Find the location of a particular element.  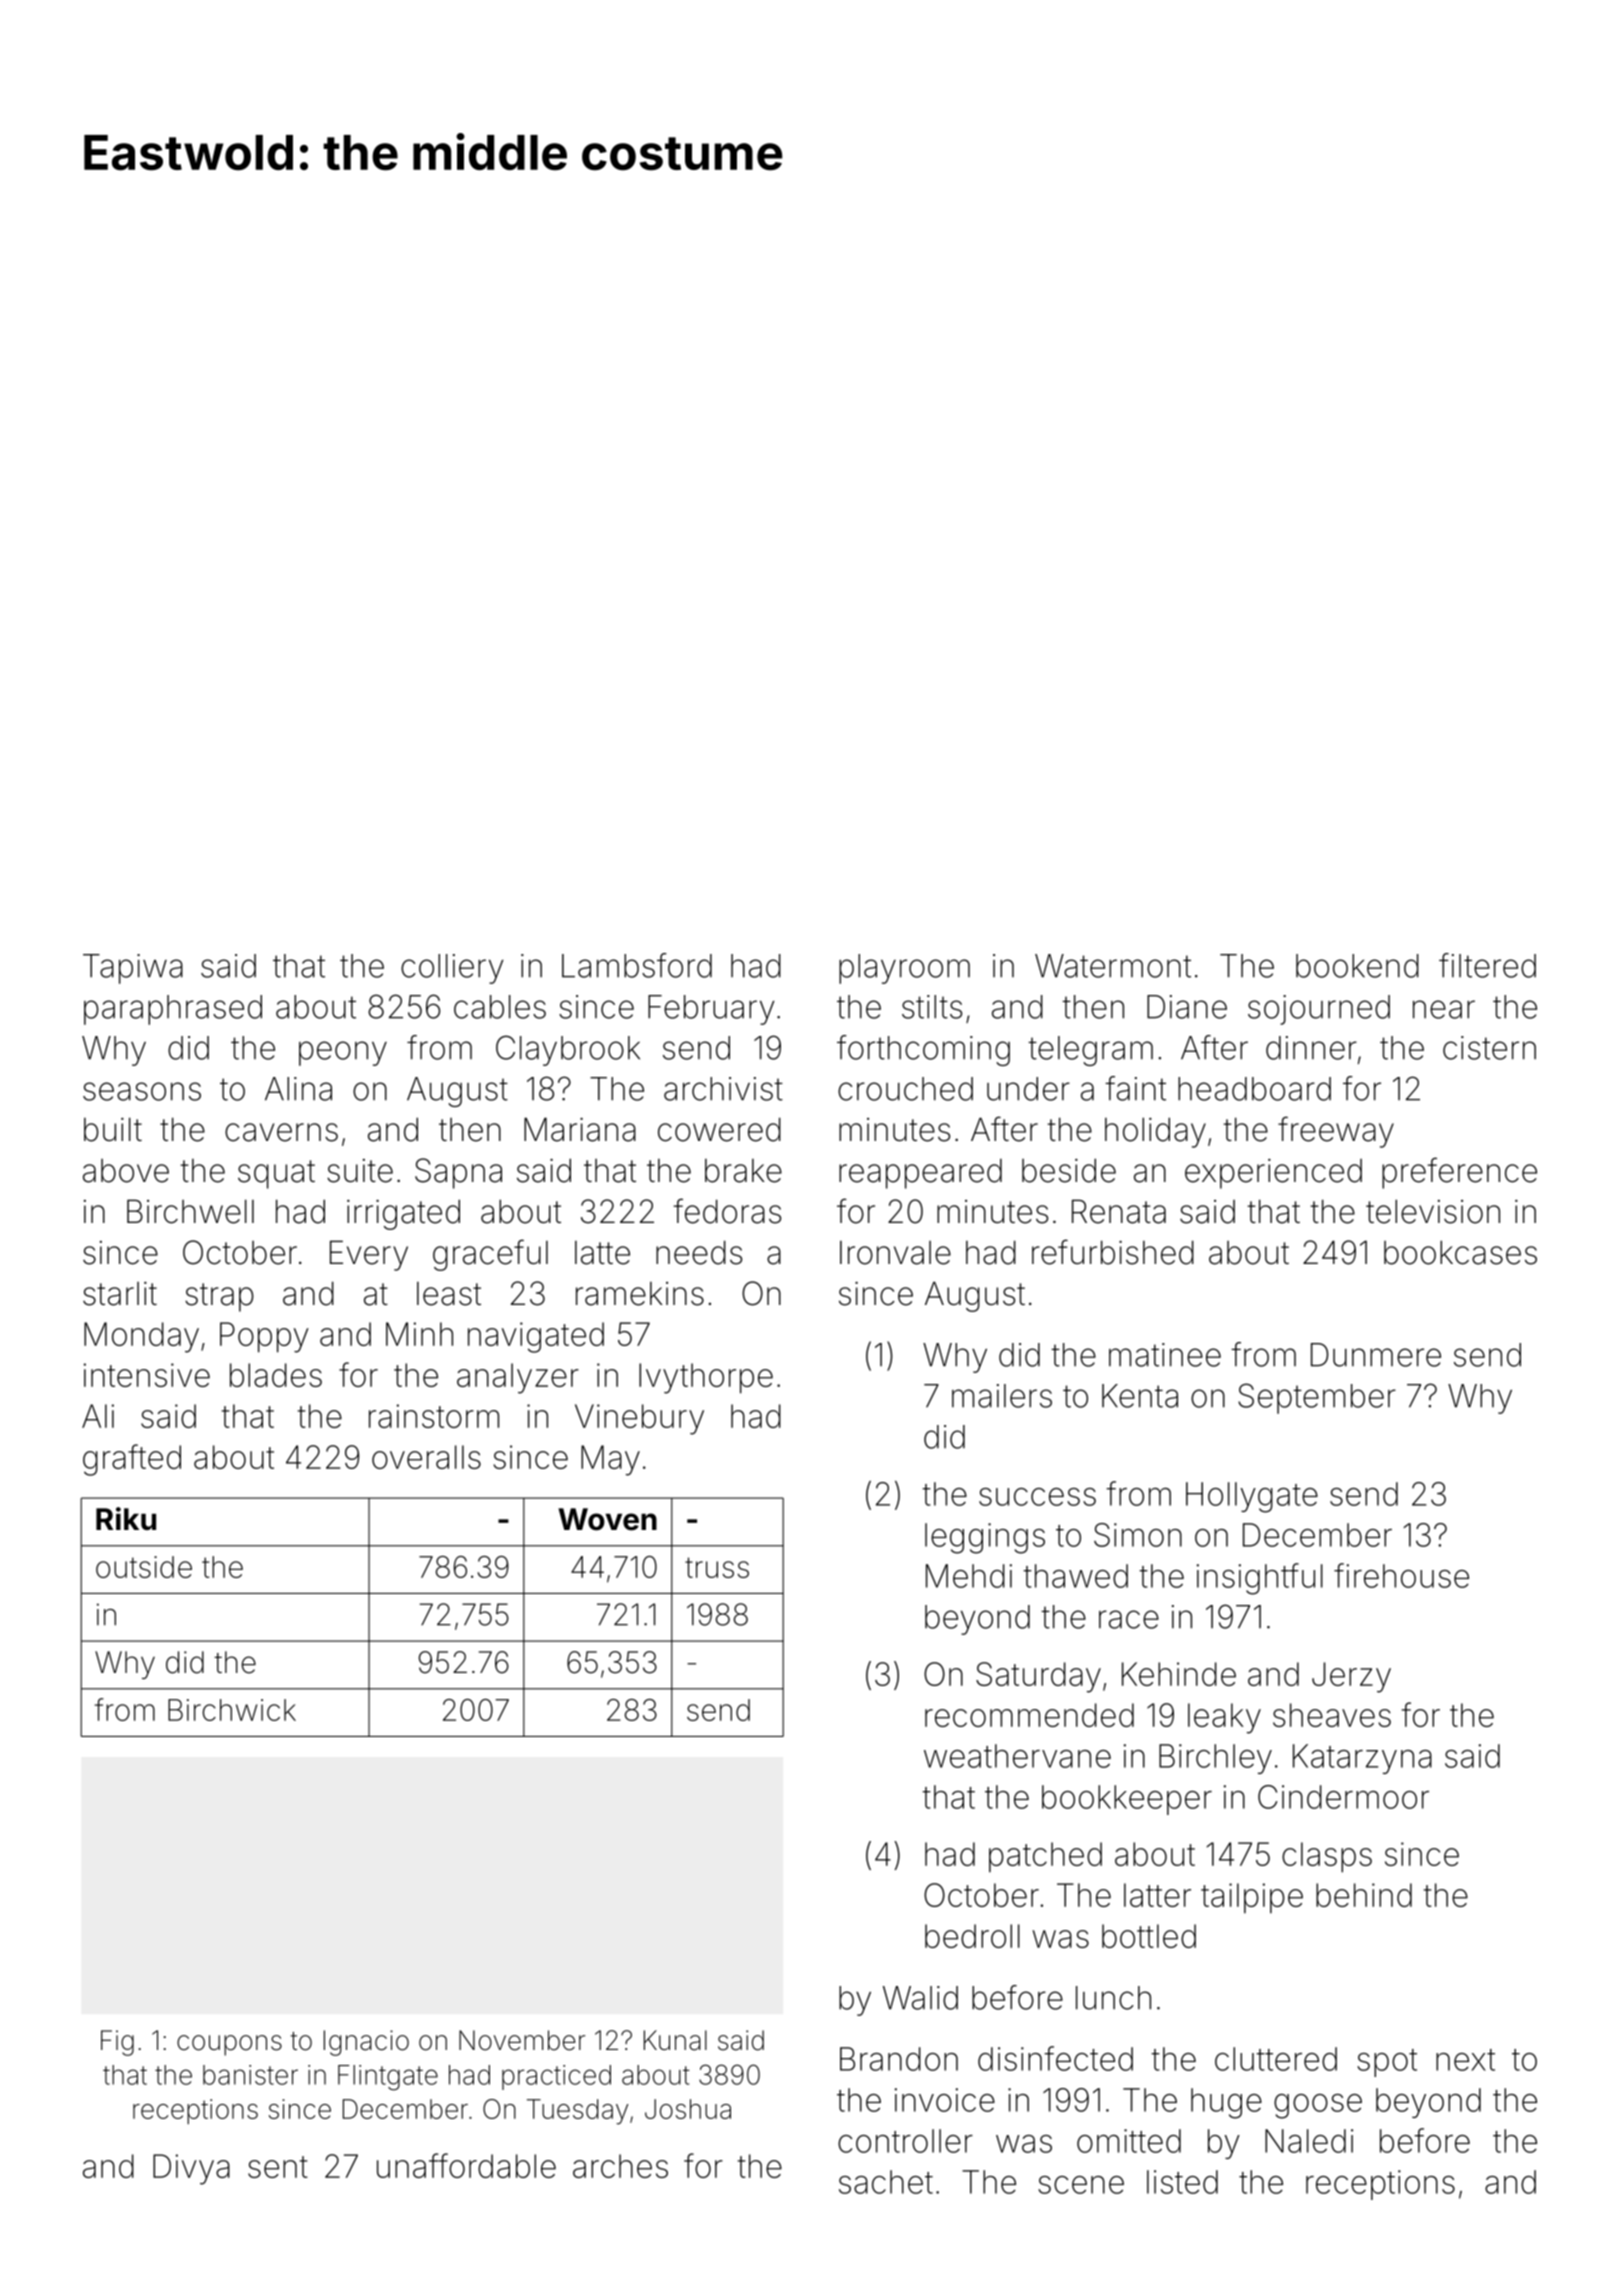

Birchwick is located at coordinates (232, 1710).
